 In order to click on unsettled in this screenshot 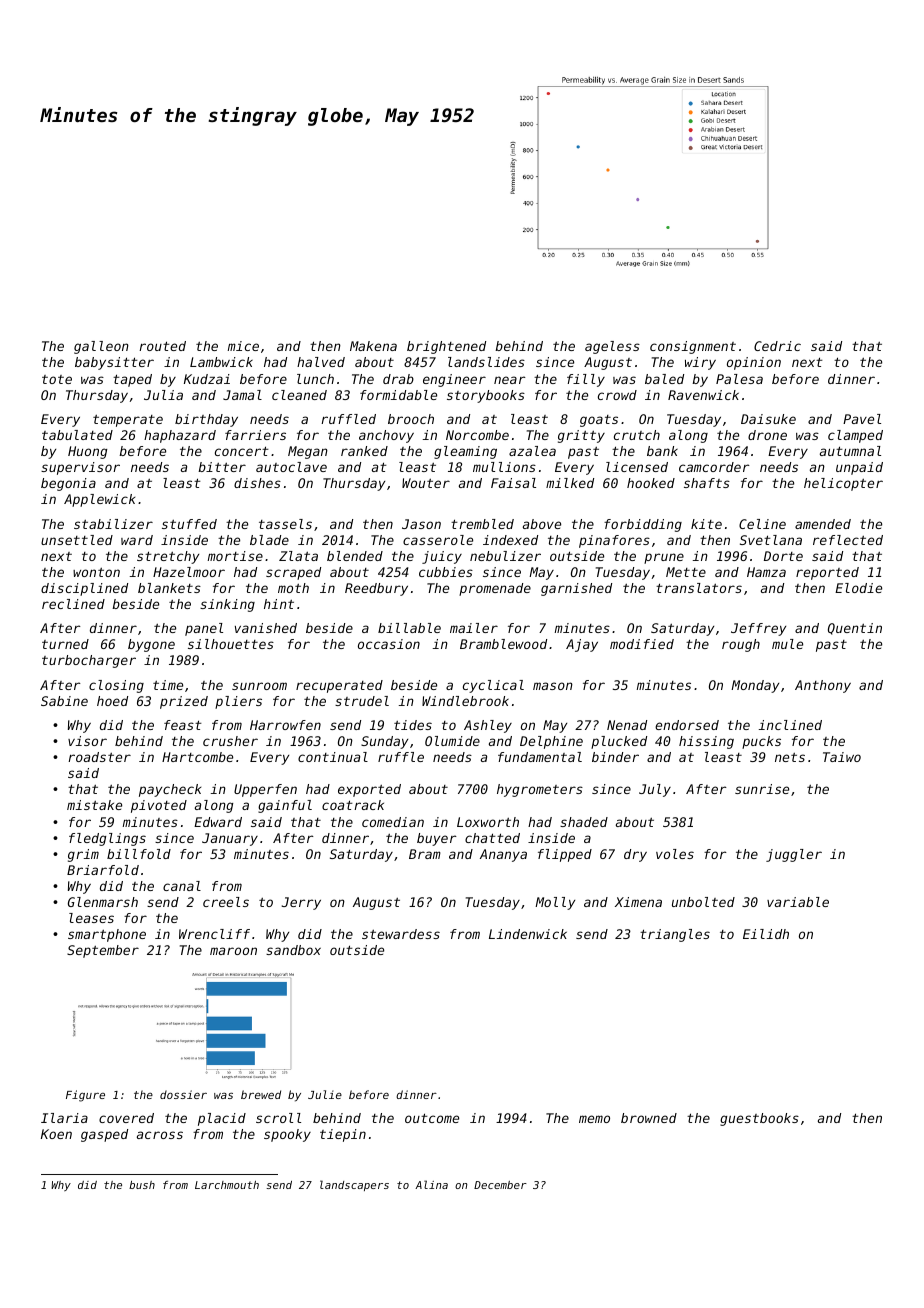, I will do `click(77, 540)`.
